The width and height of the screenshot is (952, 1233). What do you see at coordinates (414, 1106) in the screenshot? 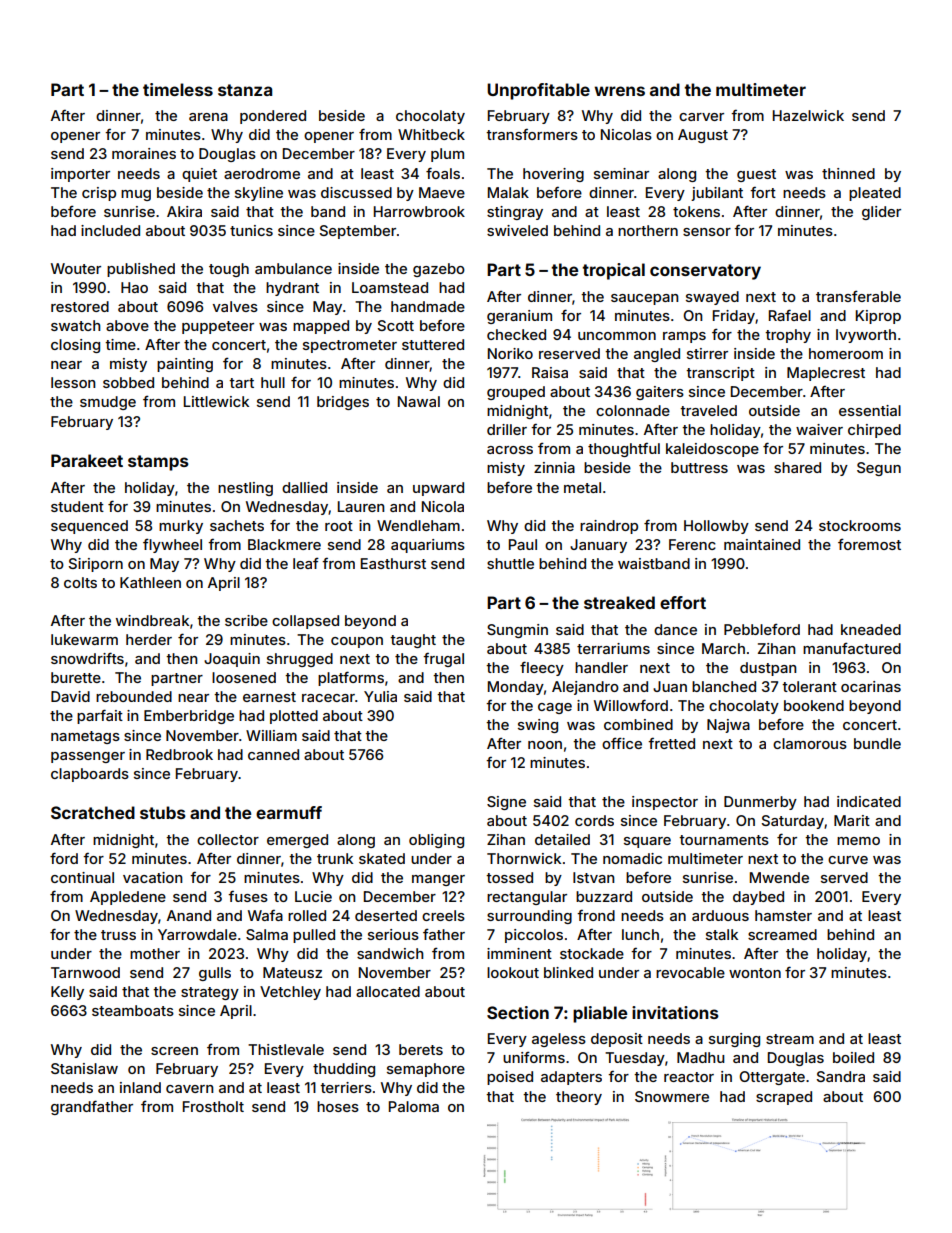
I see `Paloma` at bounding box center [414, 1106].
